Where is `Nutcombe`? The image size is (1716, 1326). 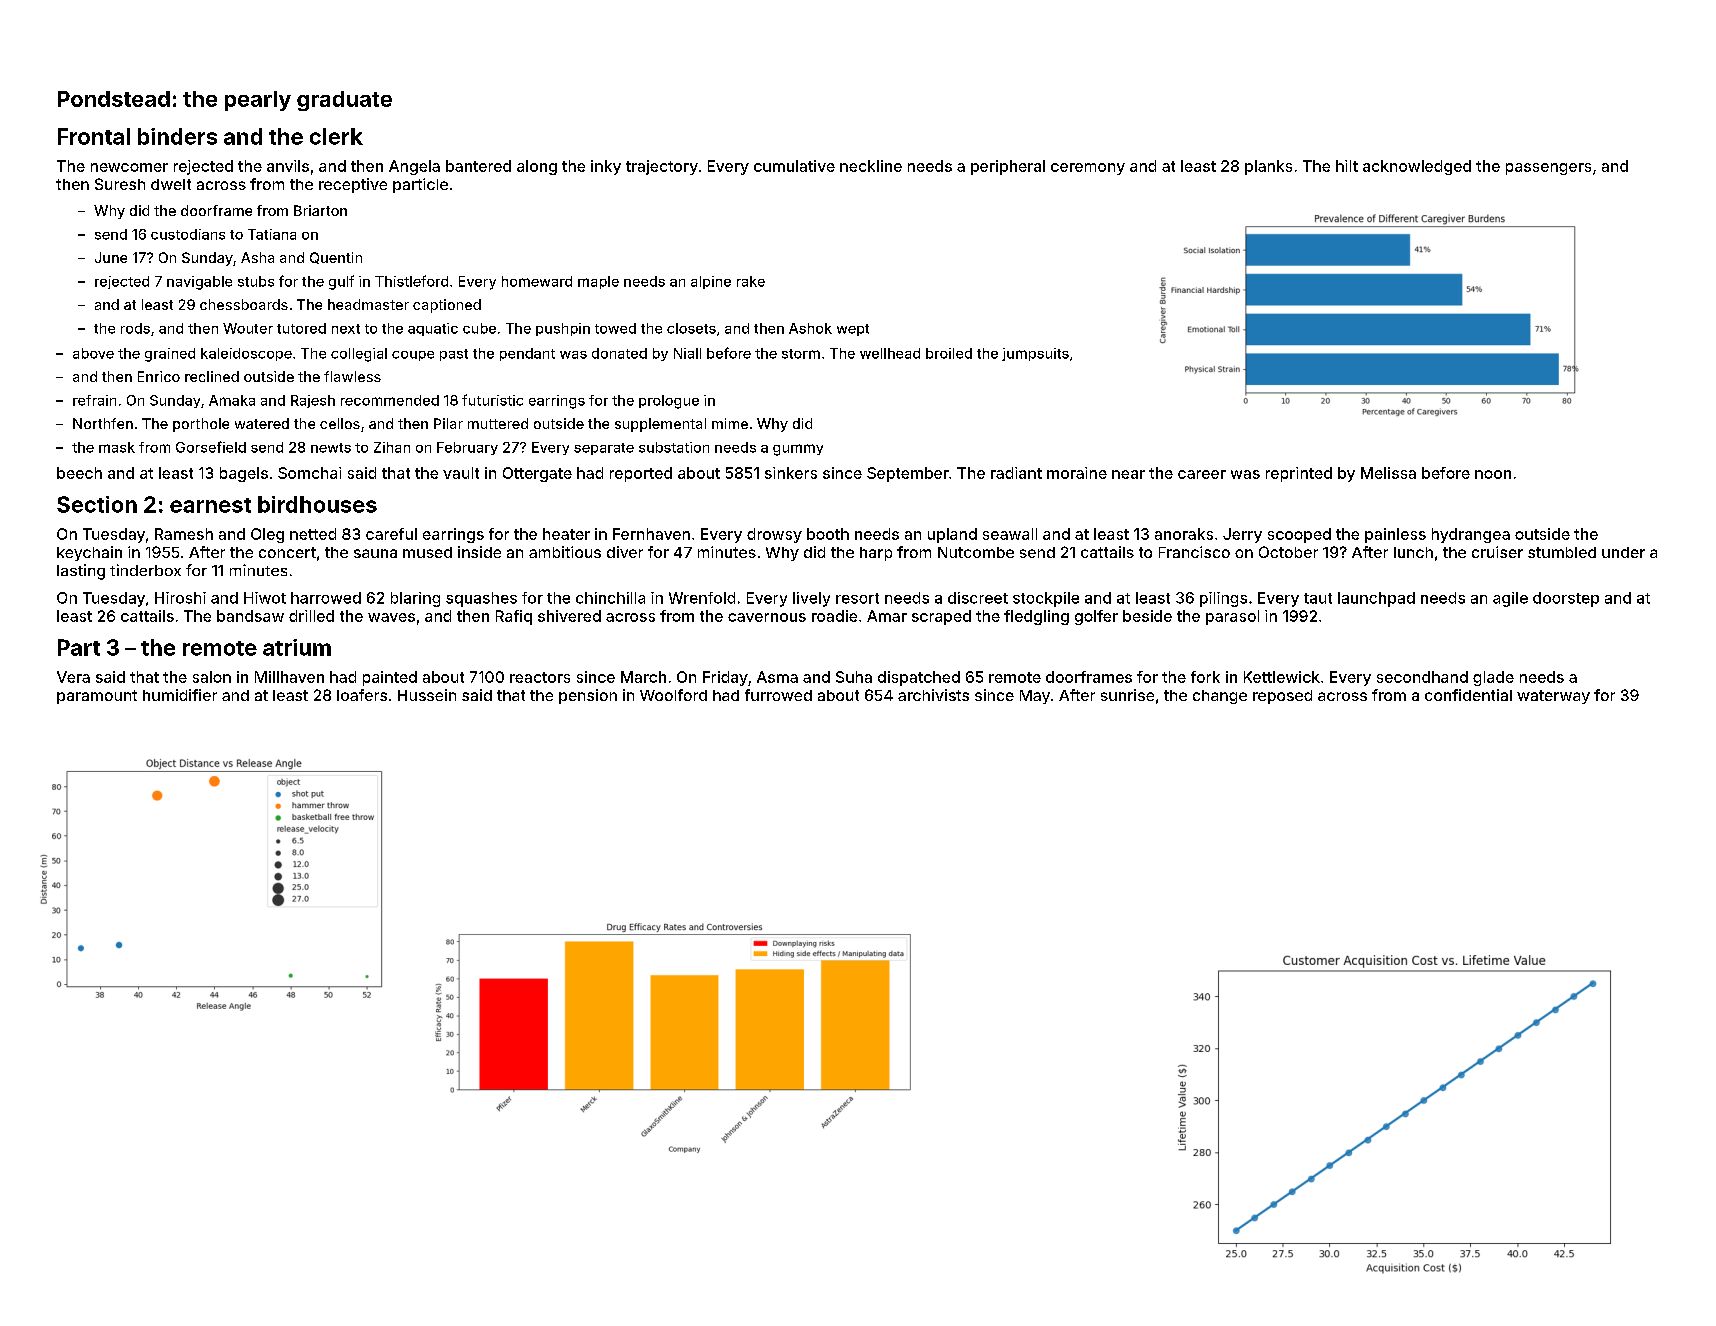 Nutcombe is located at coordinates (976, 552).
